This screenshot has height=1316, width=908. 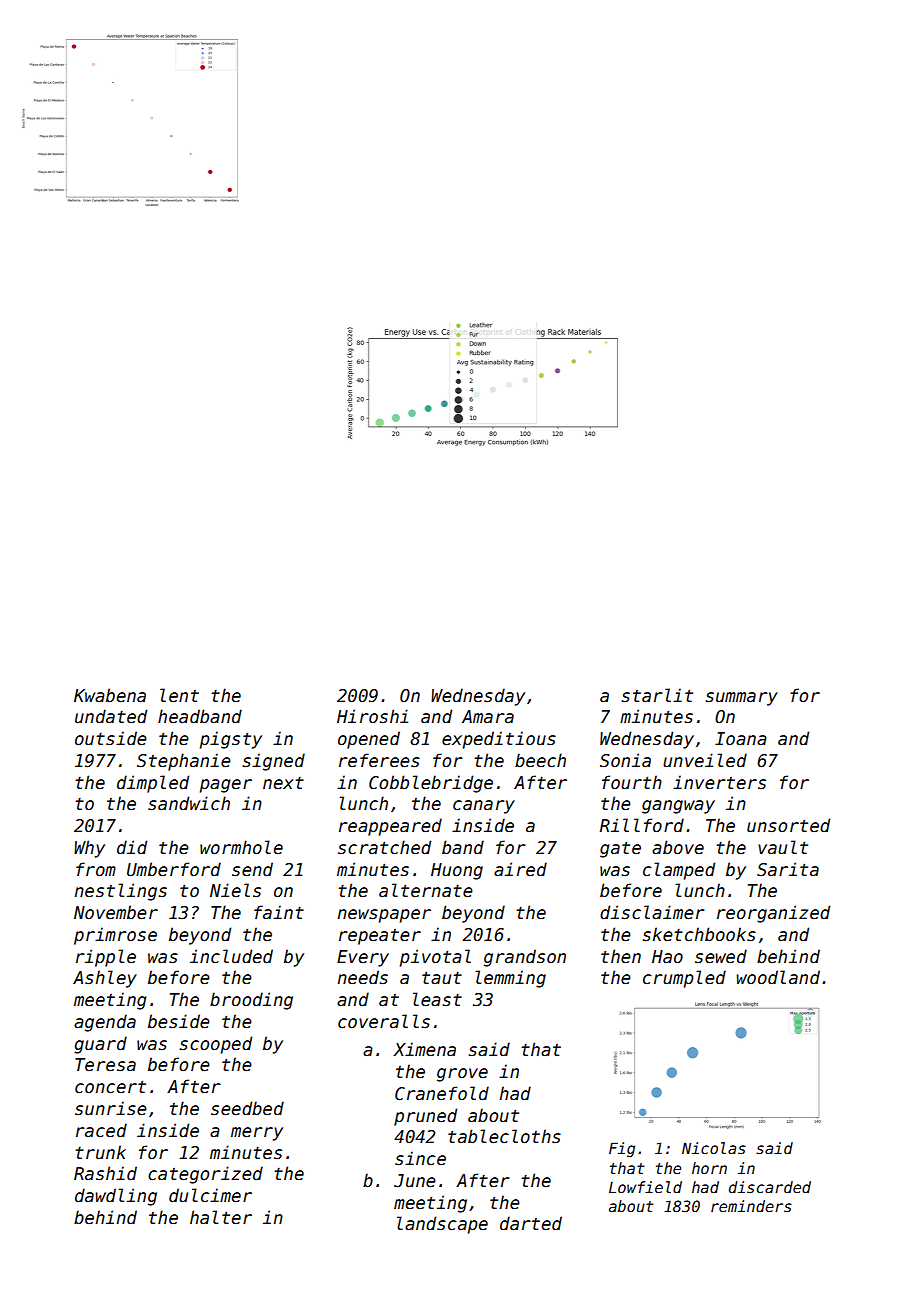 What do you see at coordinates (788, 825) in the screenshot?
I see `unsorted` at bounding box center [788, 825].
